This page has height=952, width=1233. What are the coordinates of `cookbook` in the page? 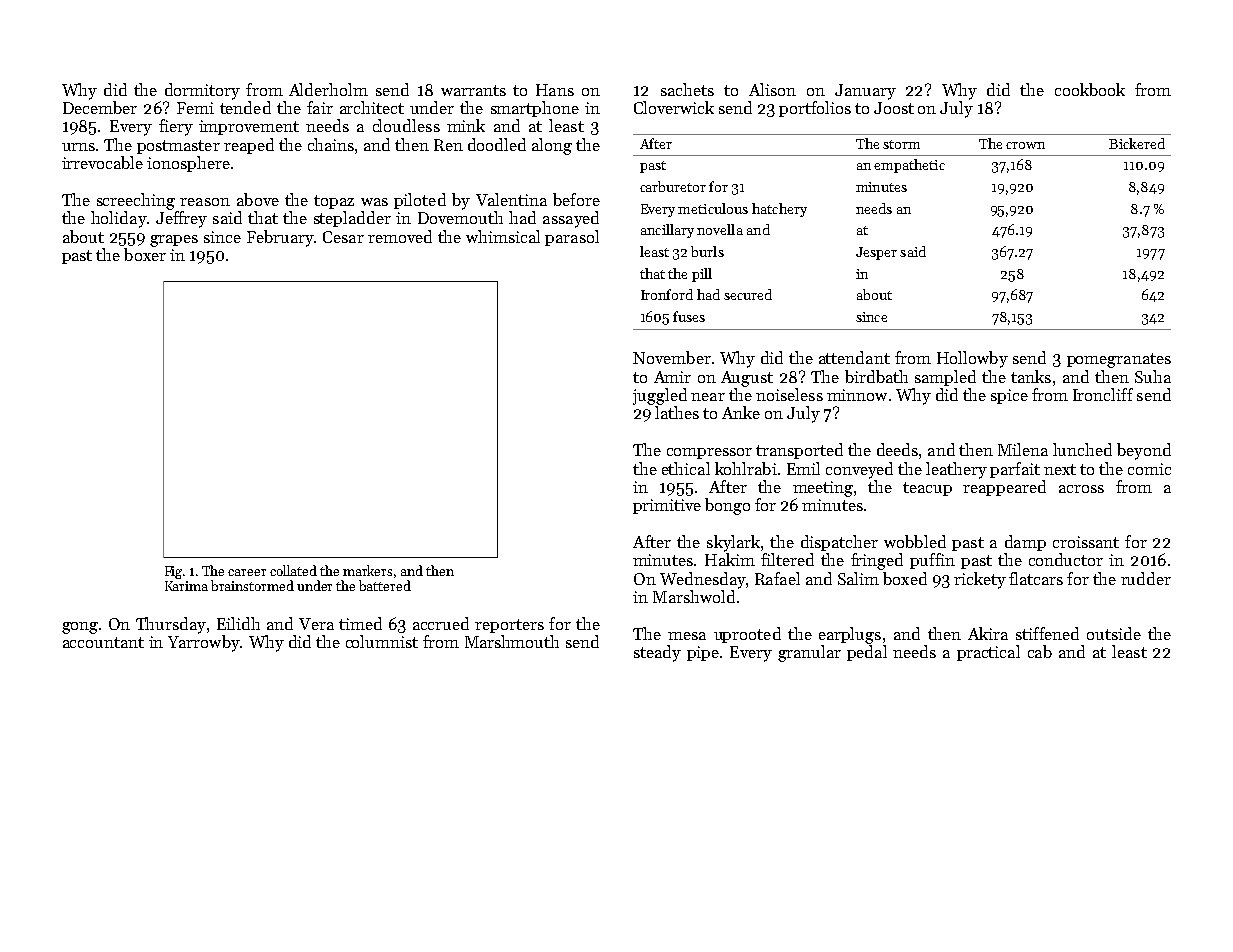 It's located at (1090, 89).
